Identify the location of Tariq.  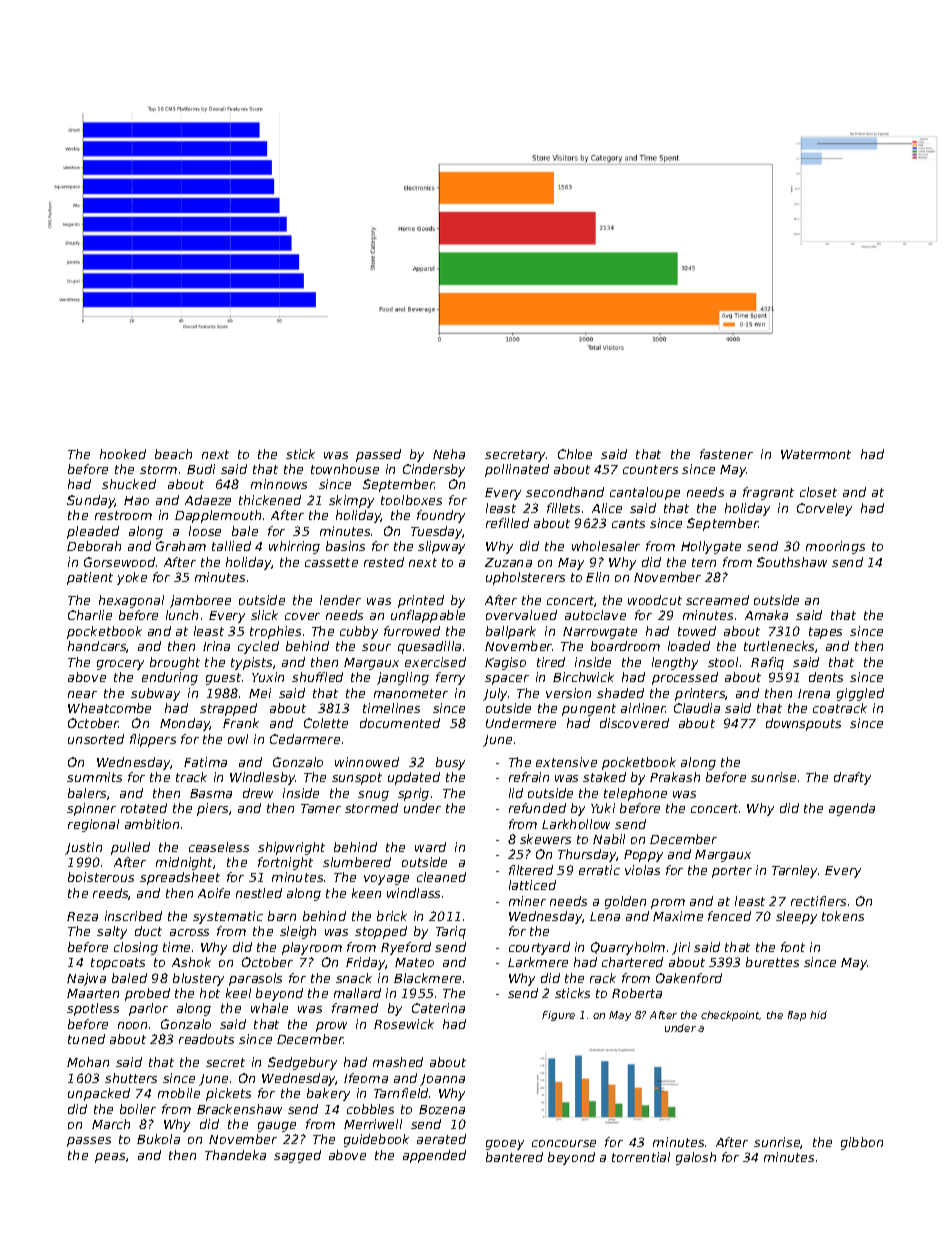
(451, 932).
